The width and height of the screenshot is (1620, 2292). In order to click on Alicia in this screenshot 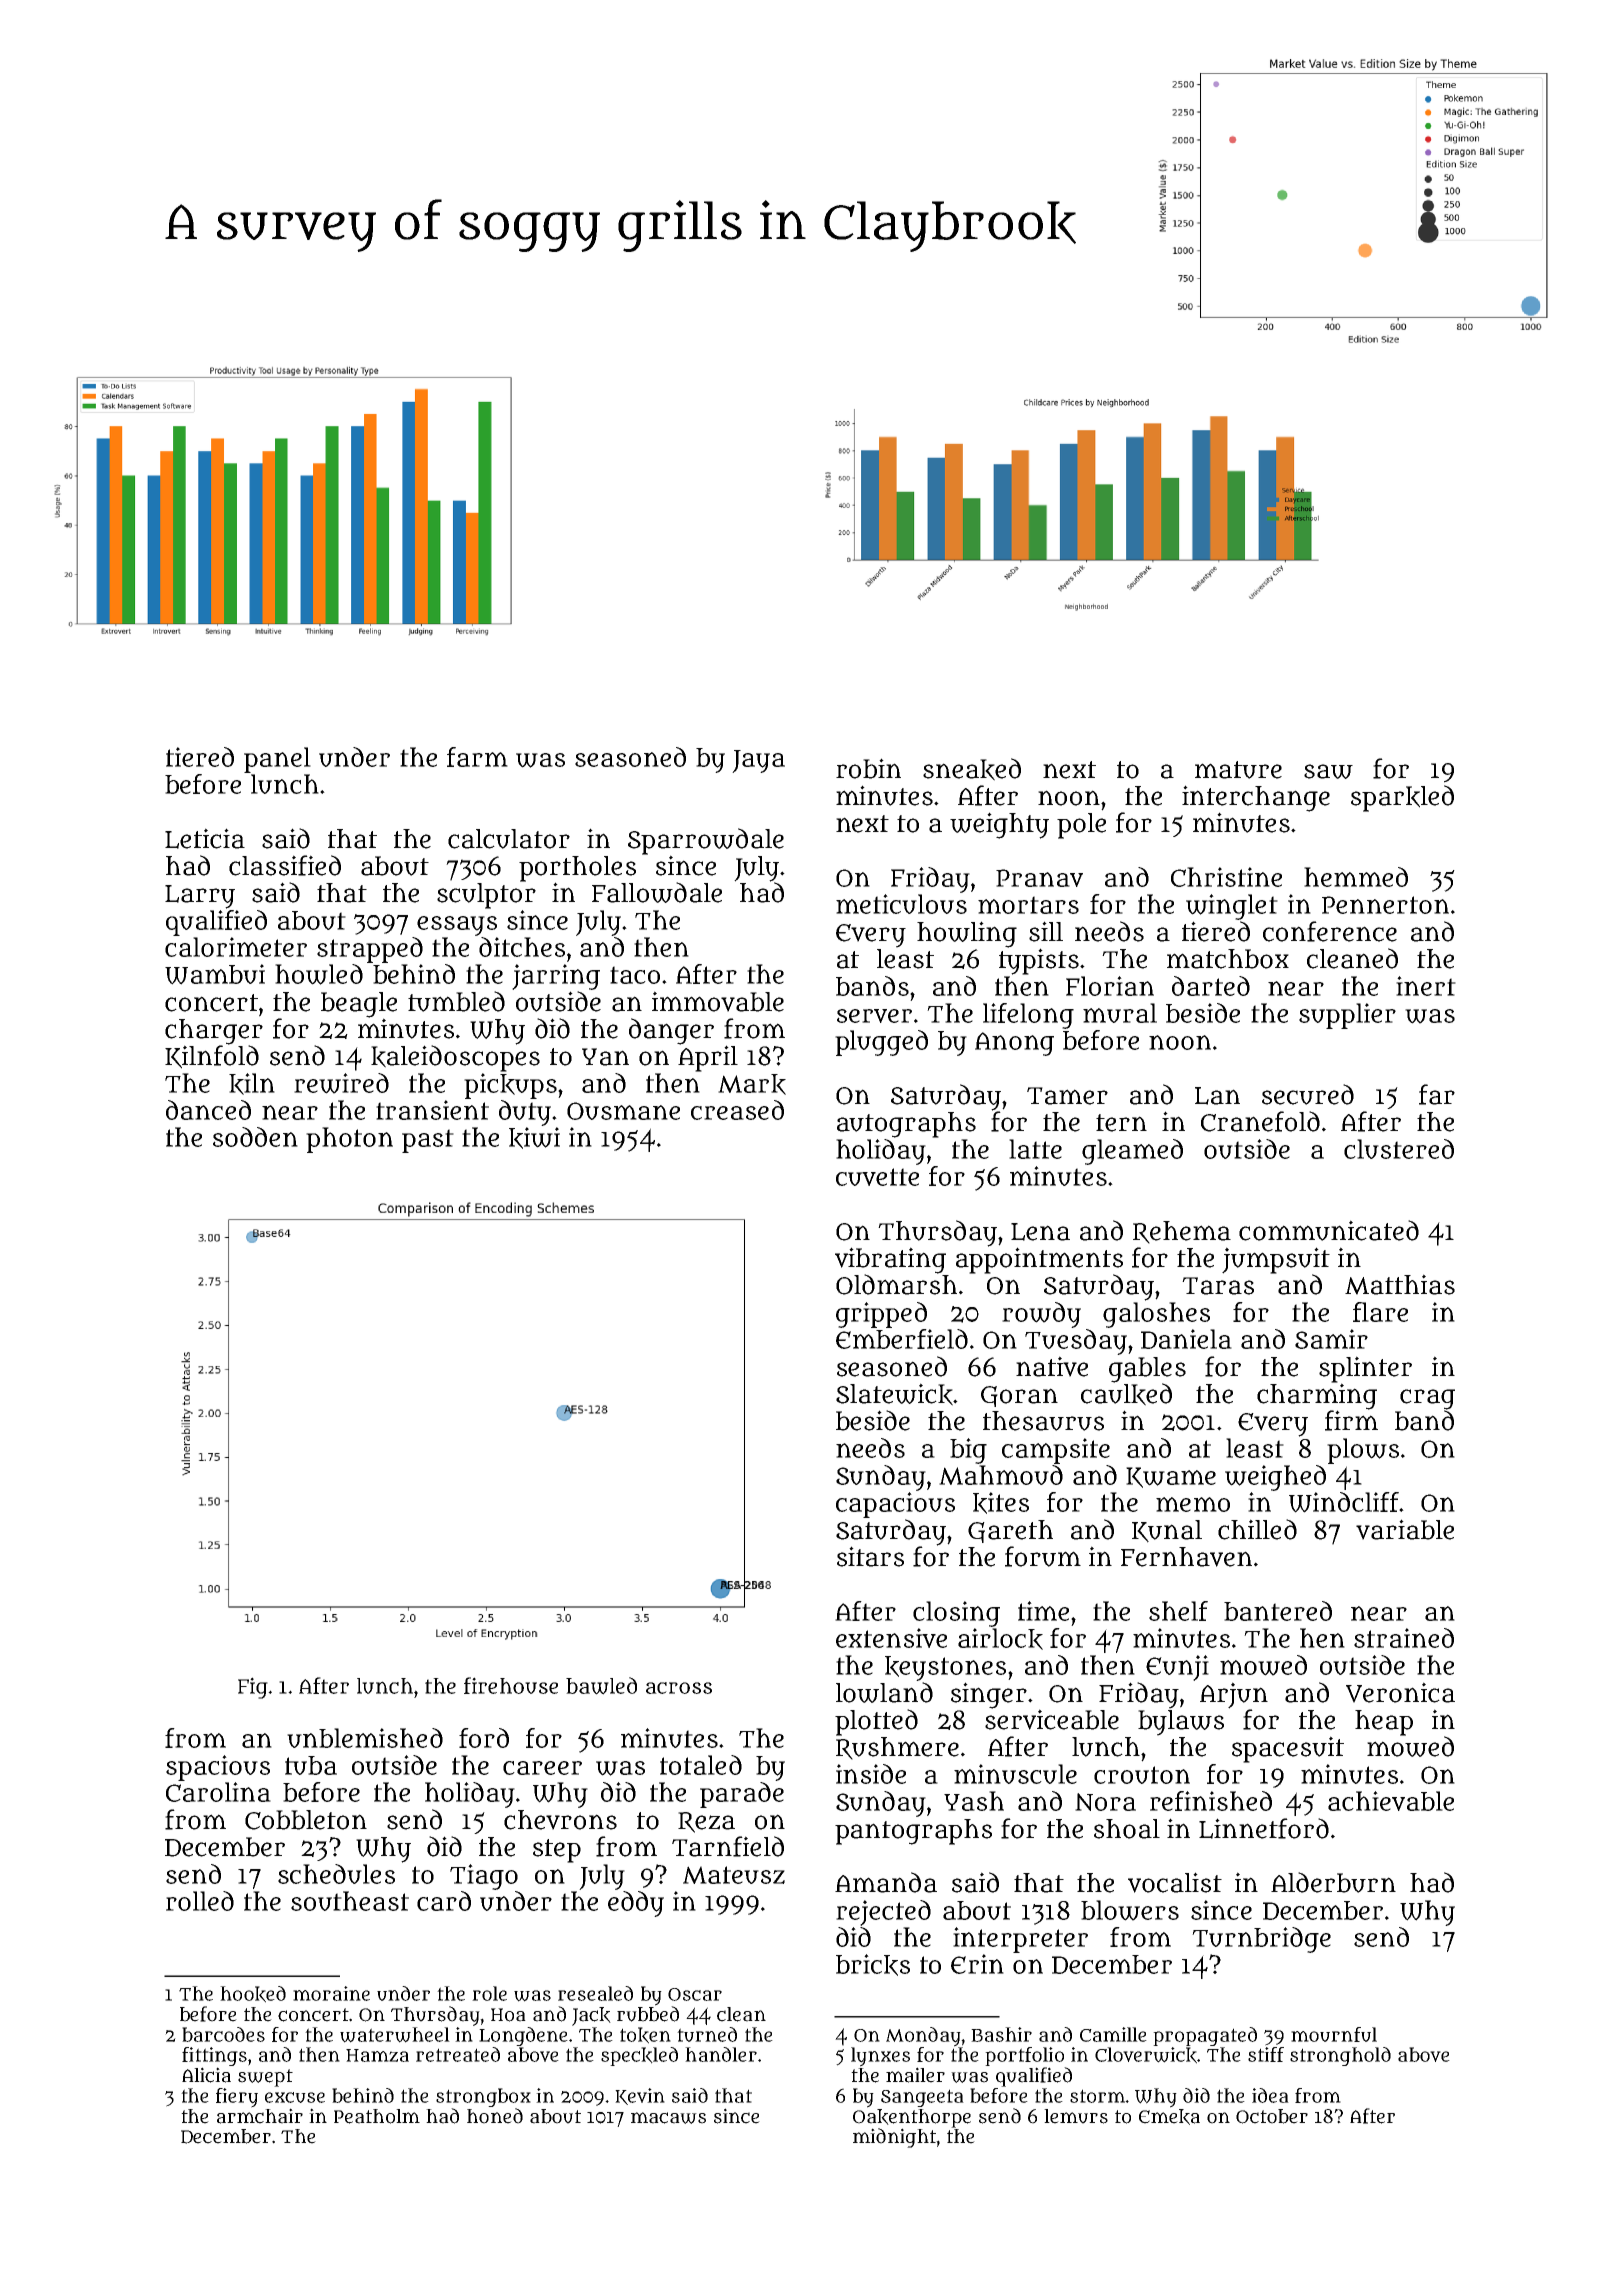, I will do `click(206, 2075)`.
